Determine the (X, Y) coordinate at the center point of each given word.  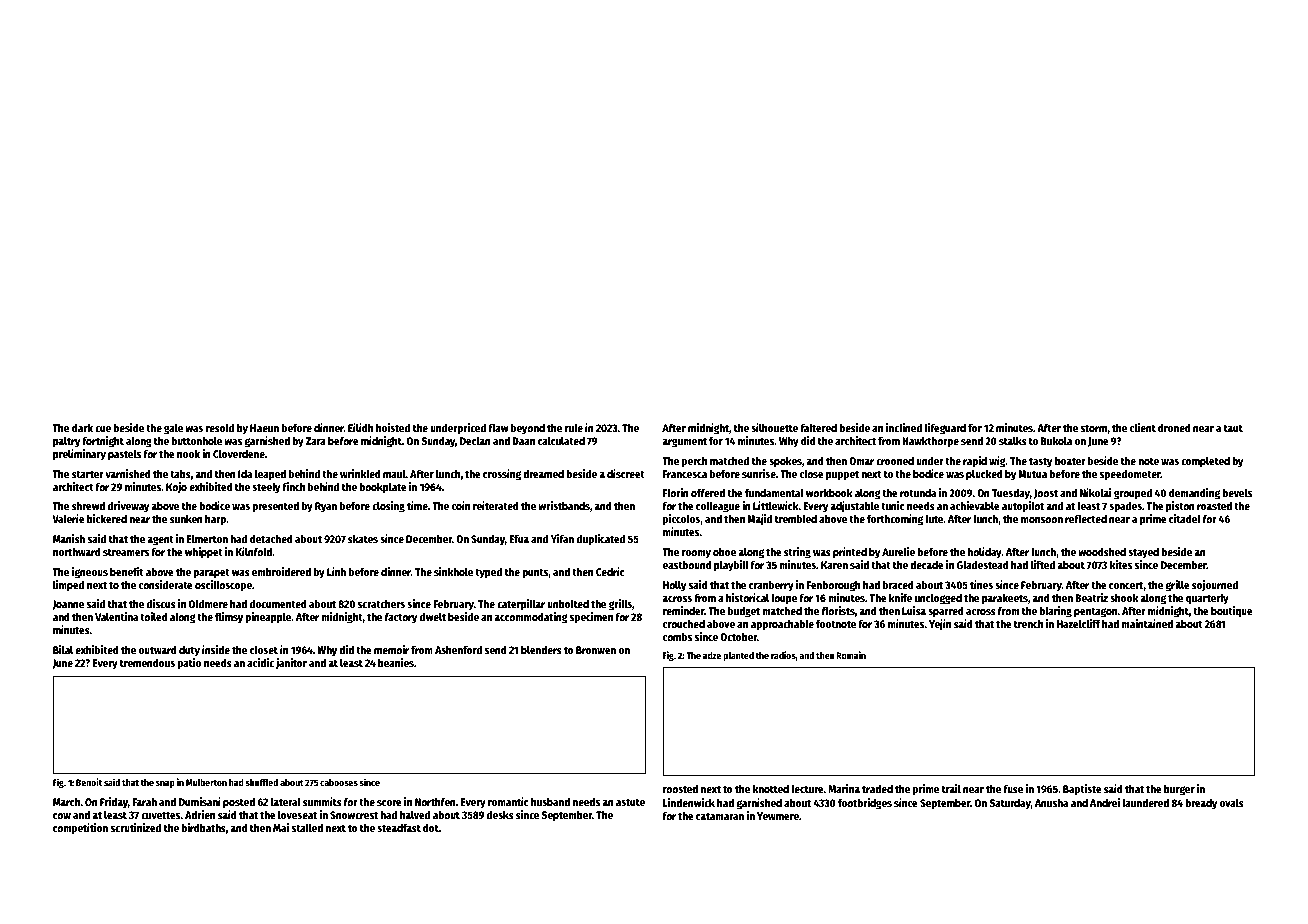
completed (1205, 462)
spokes (785, 462)
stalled (307, 827)
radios (783, 655)
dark (82, 428)
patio (189, 664)
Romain (851, 655)
